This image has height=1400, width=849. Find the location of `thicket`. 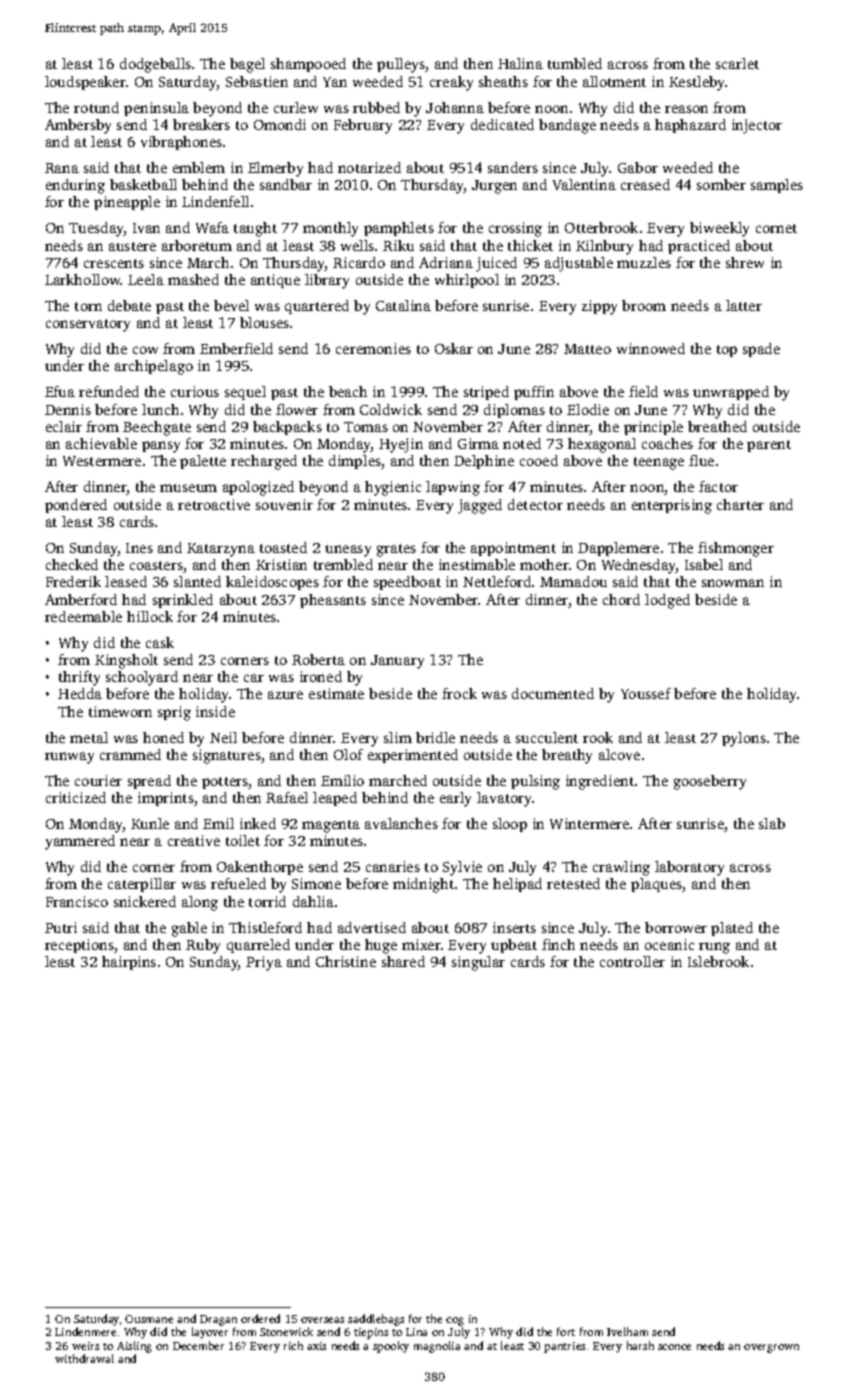

thicket is located at coordinates (530, 245).
